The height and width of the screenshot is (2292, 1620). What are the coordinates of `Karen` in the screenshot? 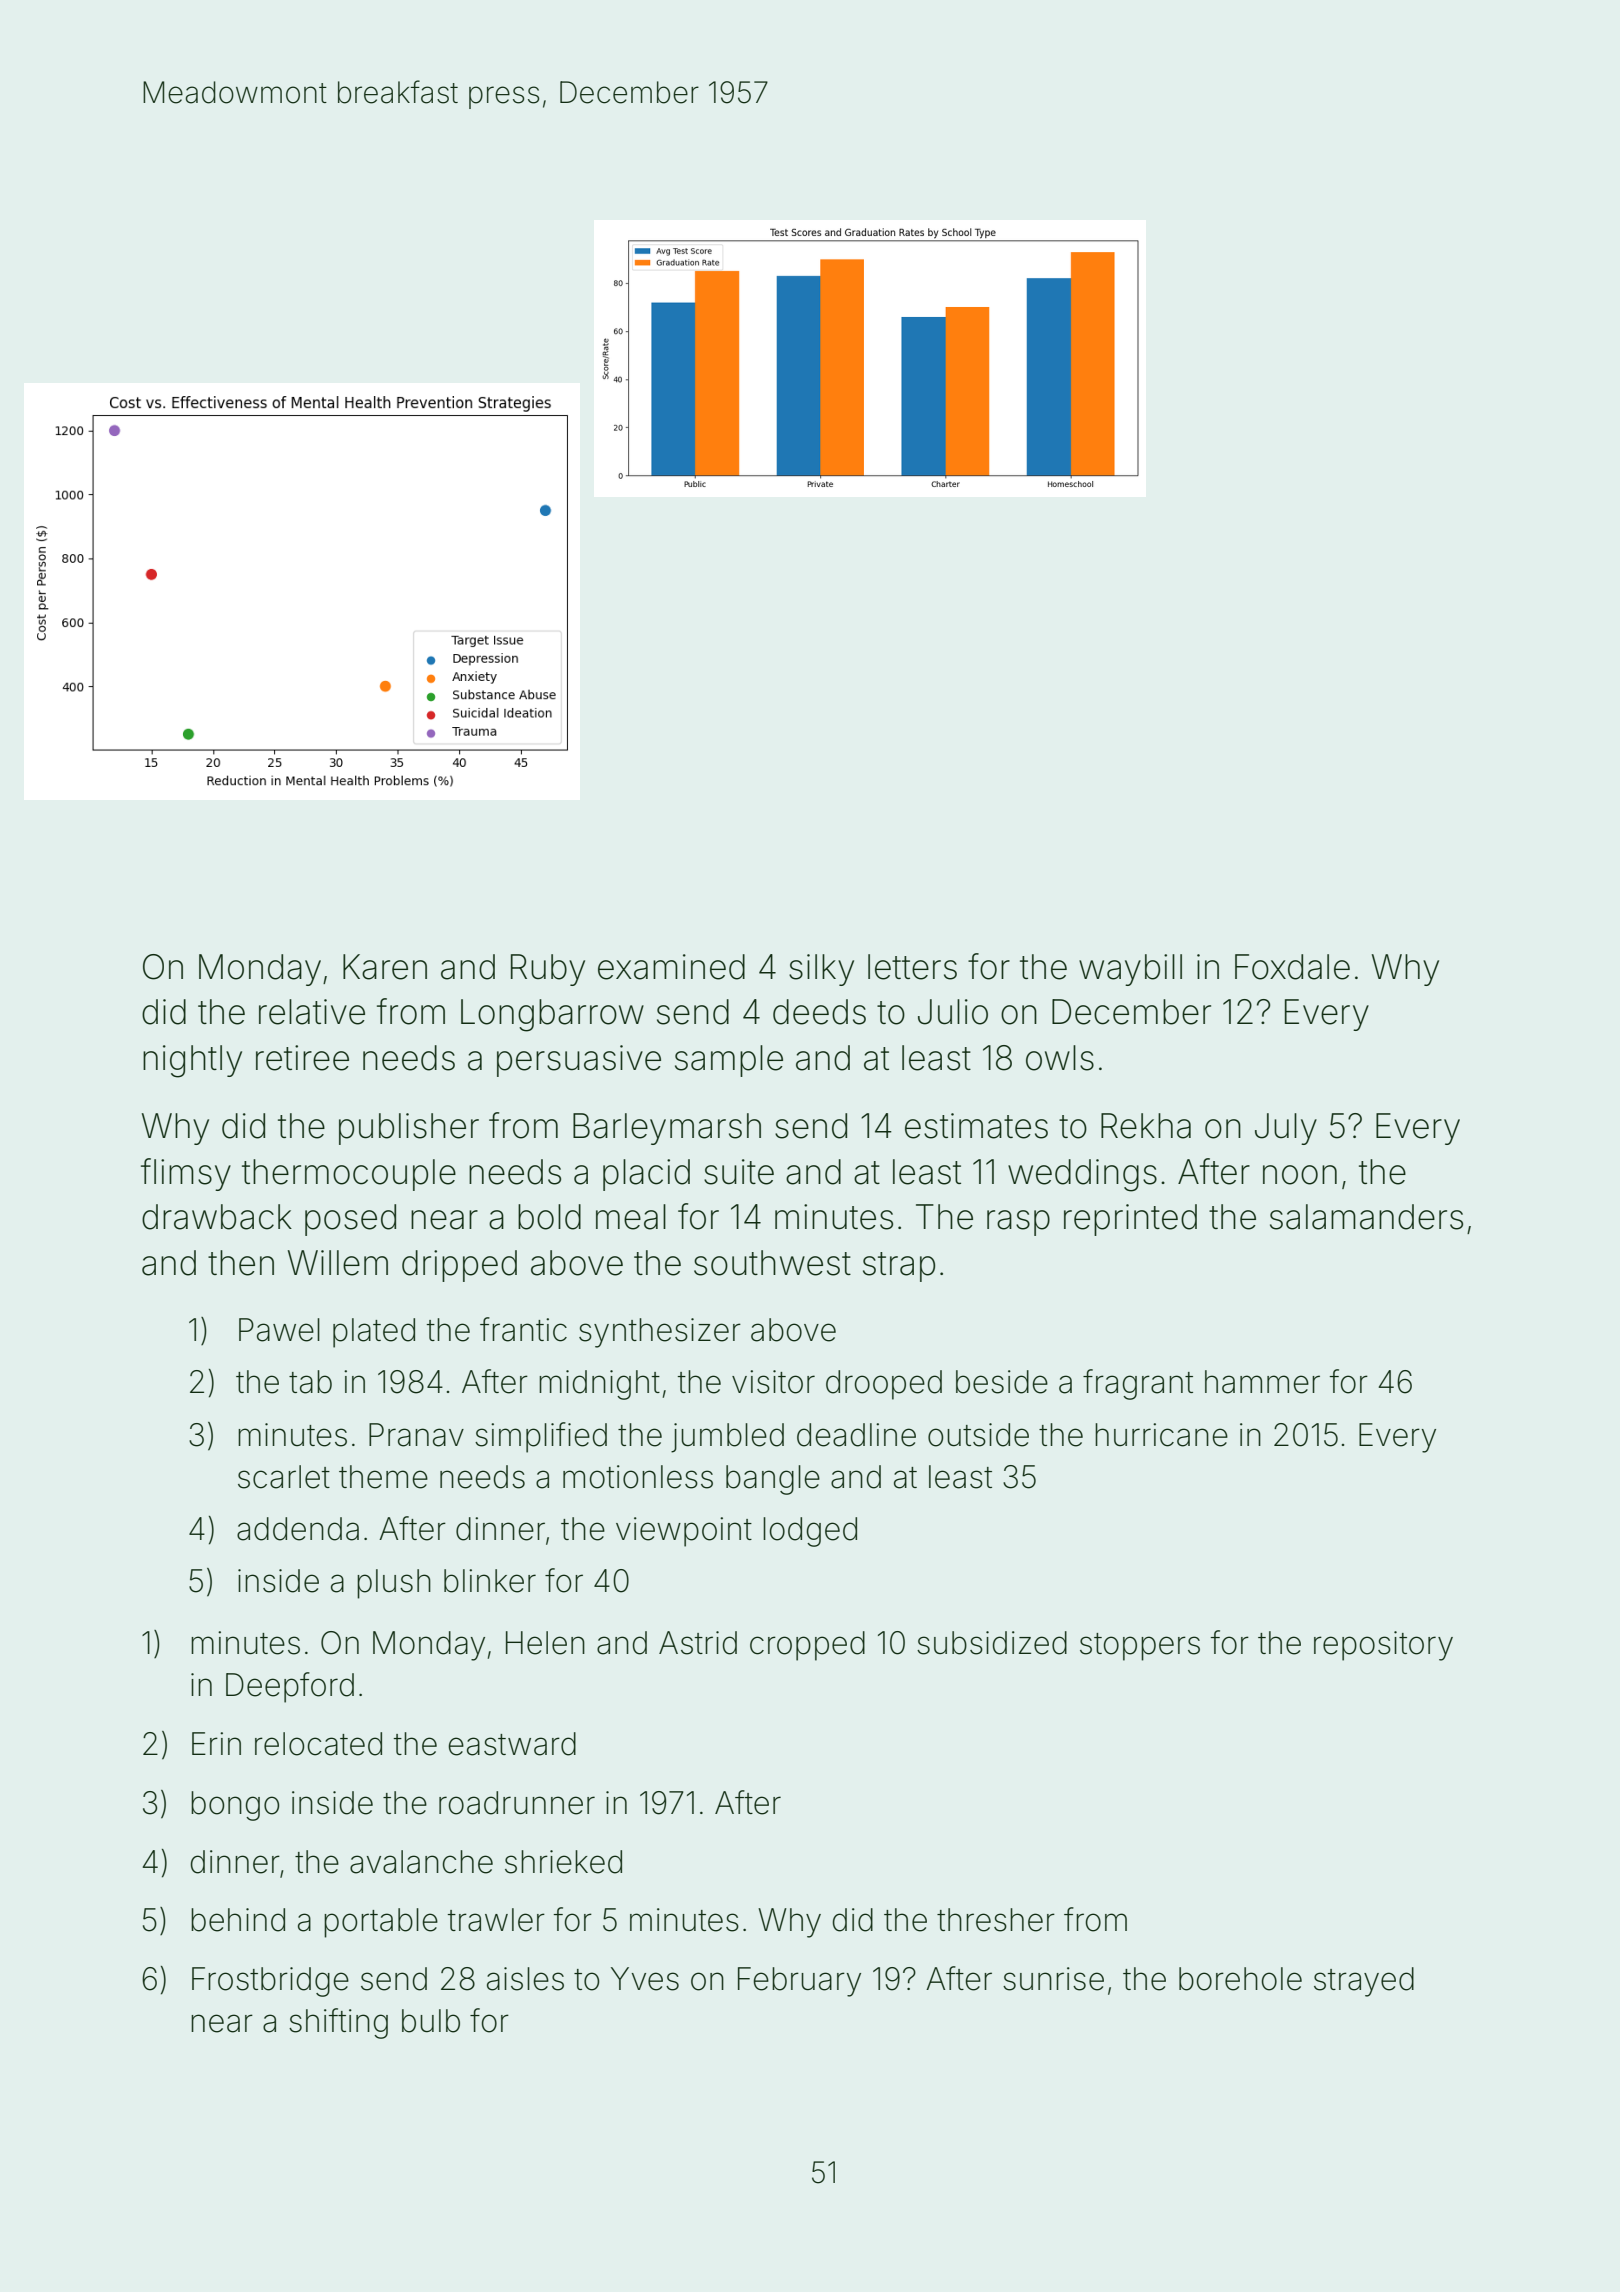 It's located at (385, 967).
